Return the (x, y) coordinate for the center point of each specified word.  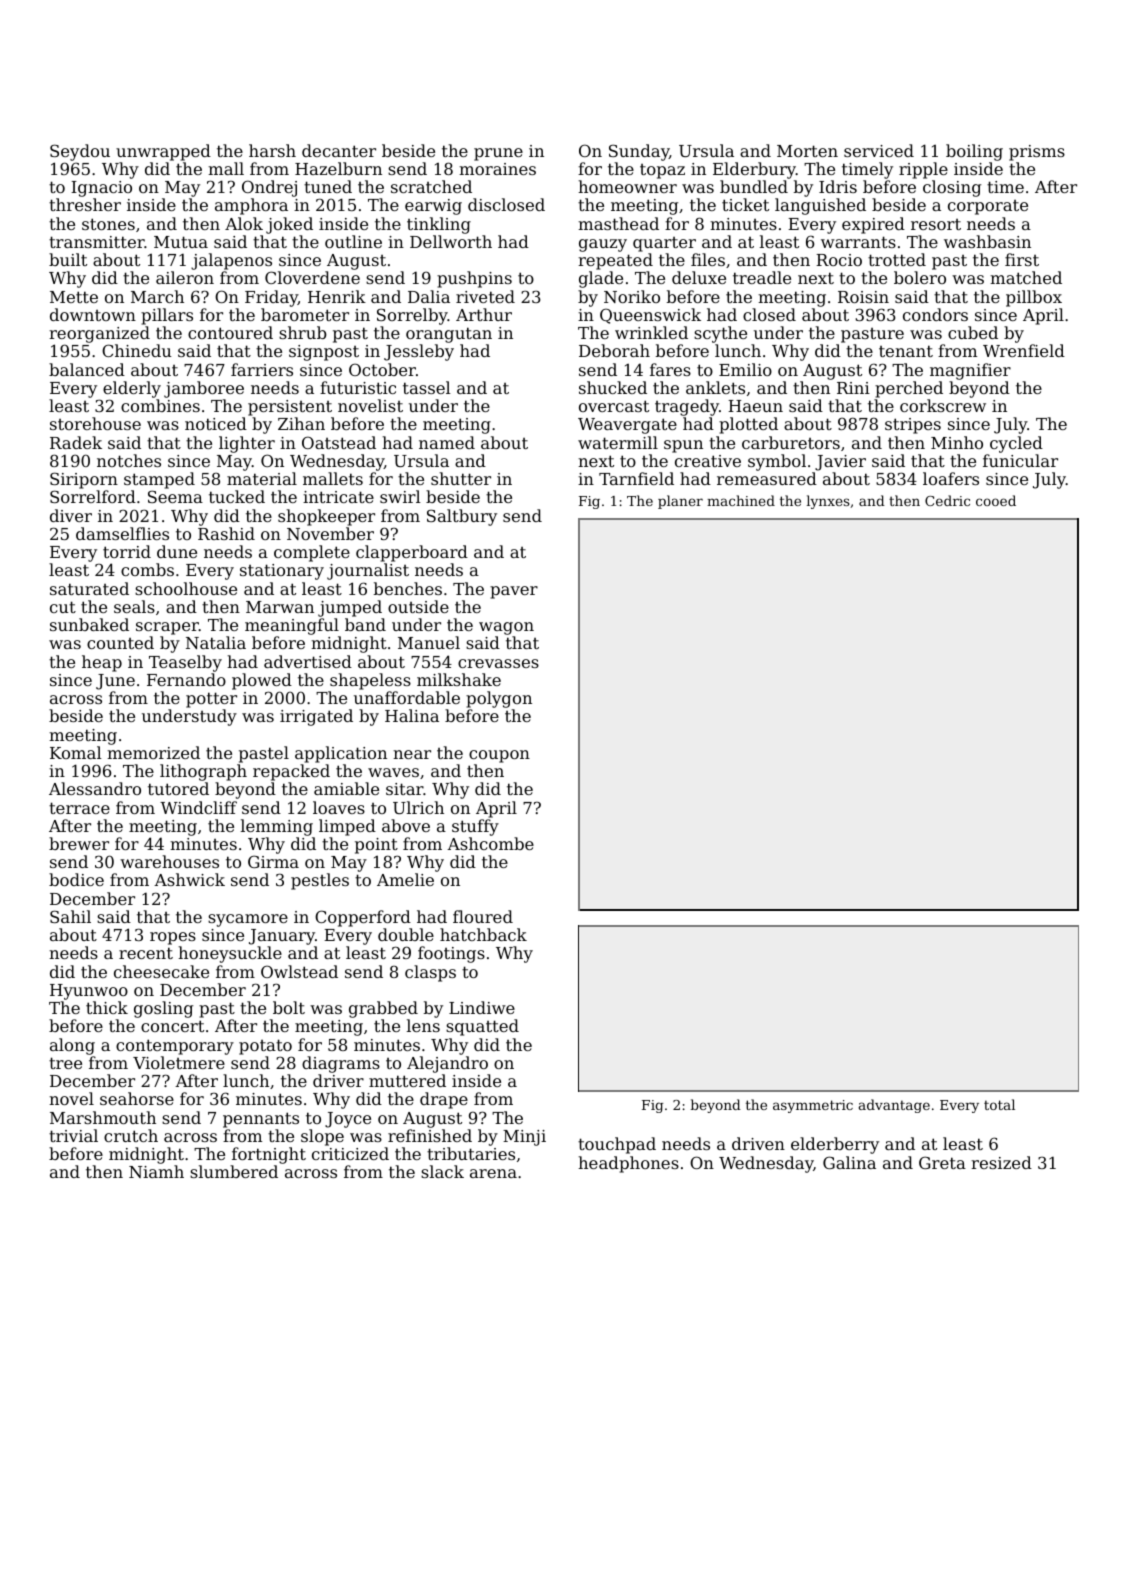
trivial (73, 1135)
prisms (1037, 153)
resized (1001, 1162)
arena (493, 1173)
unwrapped (163, 152)
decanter (339, 150)
